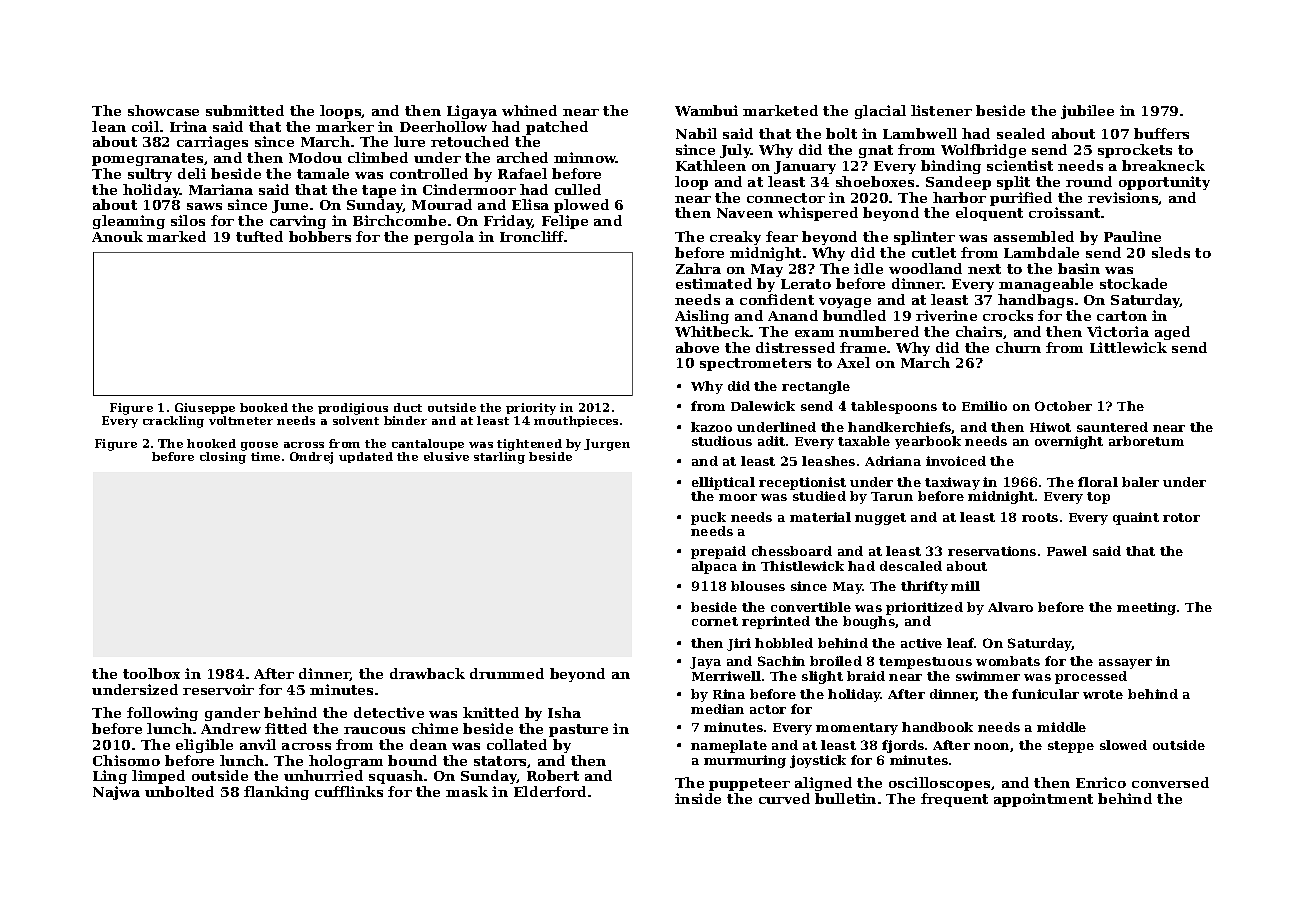 This screenshot has height=924, width=1308. I want to click on Lambwell, so click(920, 133).
